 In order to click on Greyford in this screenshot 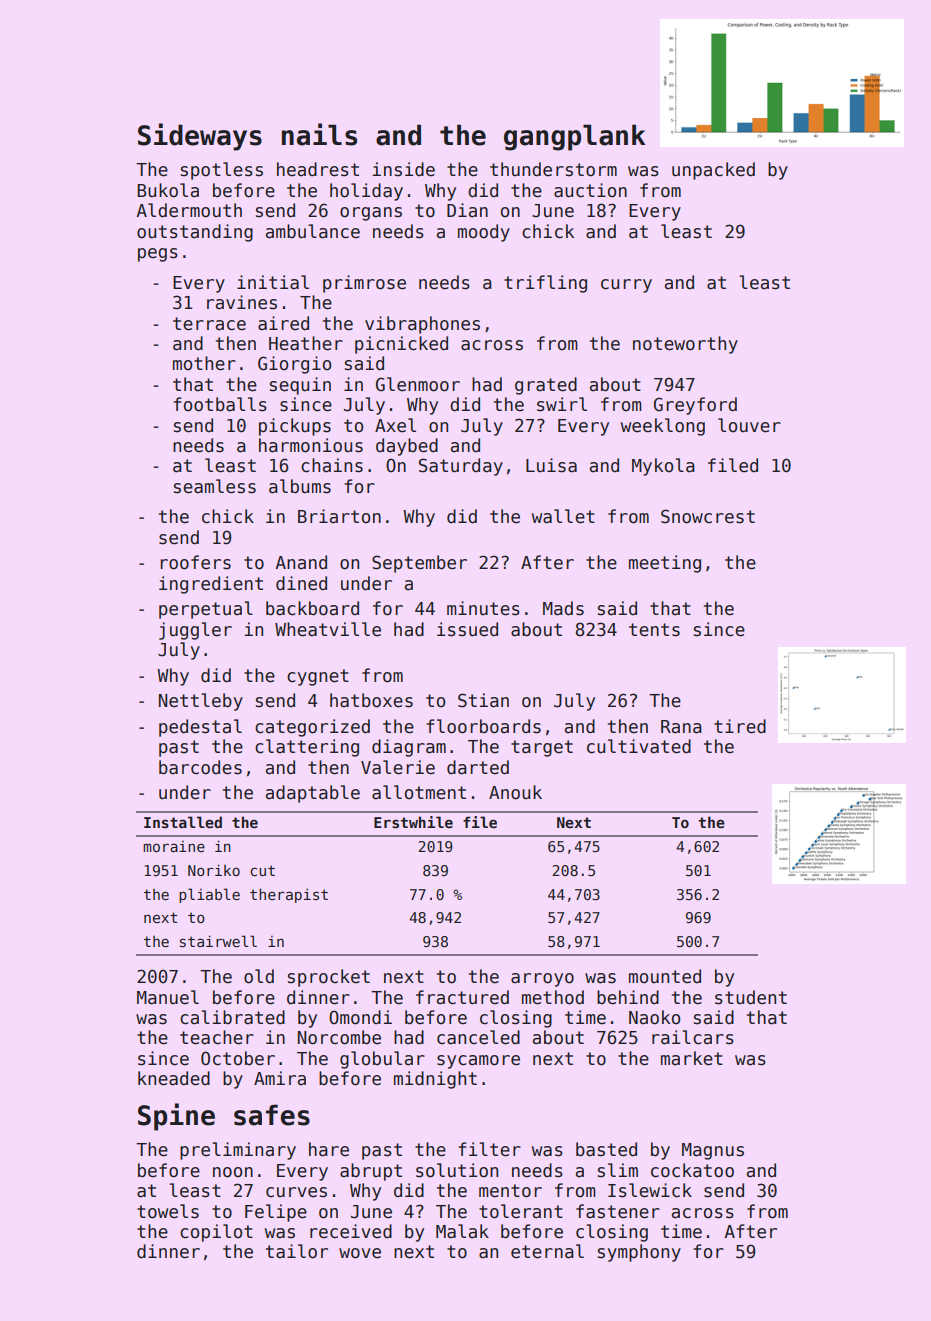, I will do `click(695, 406)`.
